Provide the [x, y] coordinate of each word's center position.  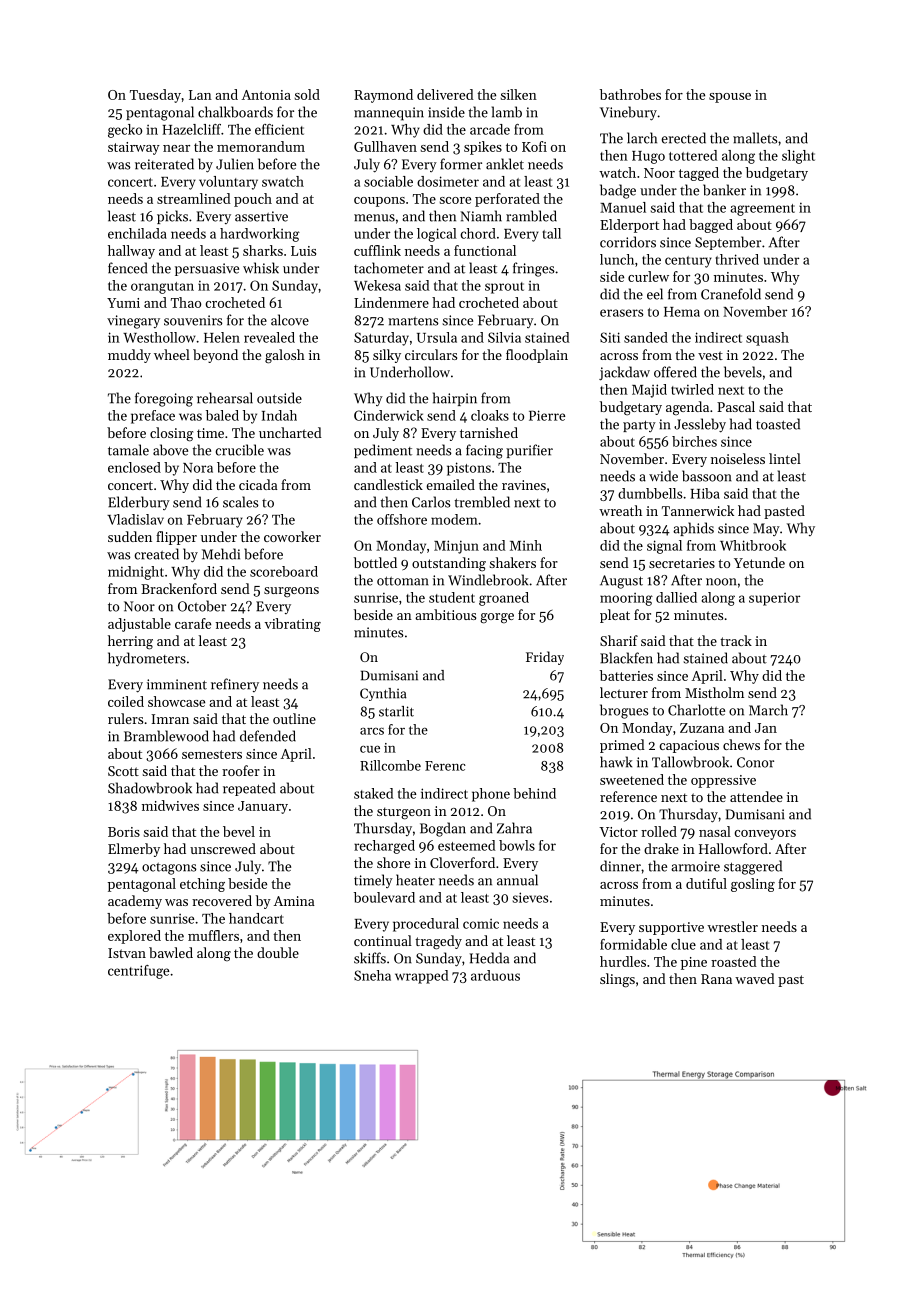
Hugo [648, 157]
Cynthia [383, 694]
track [736, 640]
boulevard [384, 897]
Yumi [123, 303]
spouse [730, 98]
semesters [212, 754]
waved [755, 978]
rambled [531, 216]
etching [202, 885]
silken [519, 94]
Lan [200, 95]
